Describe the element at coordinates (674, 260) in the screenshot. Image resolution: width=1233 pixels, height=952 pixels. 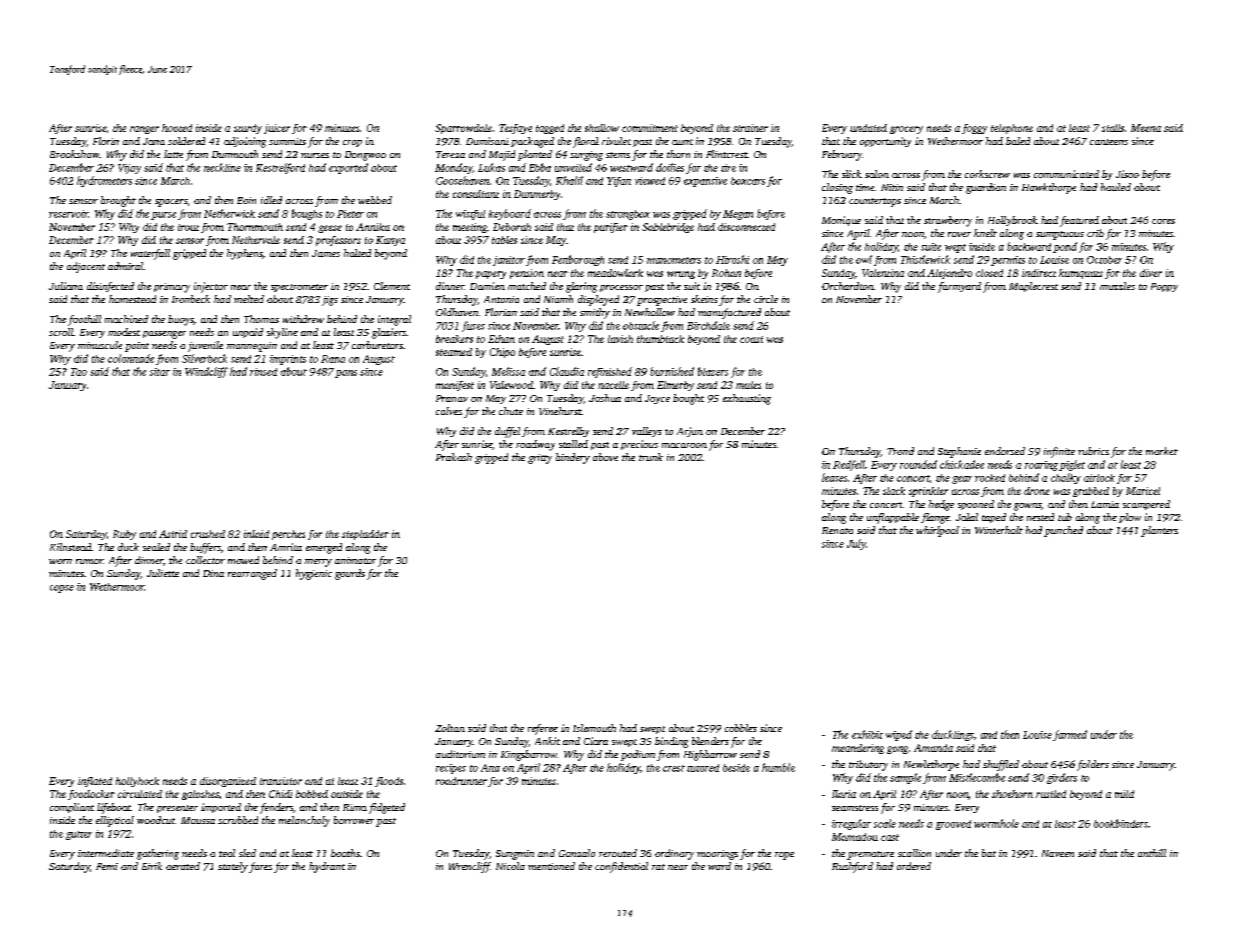
I see `manometers` at that location.
